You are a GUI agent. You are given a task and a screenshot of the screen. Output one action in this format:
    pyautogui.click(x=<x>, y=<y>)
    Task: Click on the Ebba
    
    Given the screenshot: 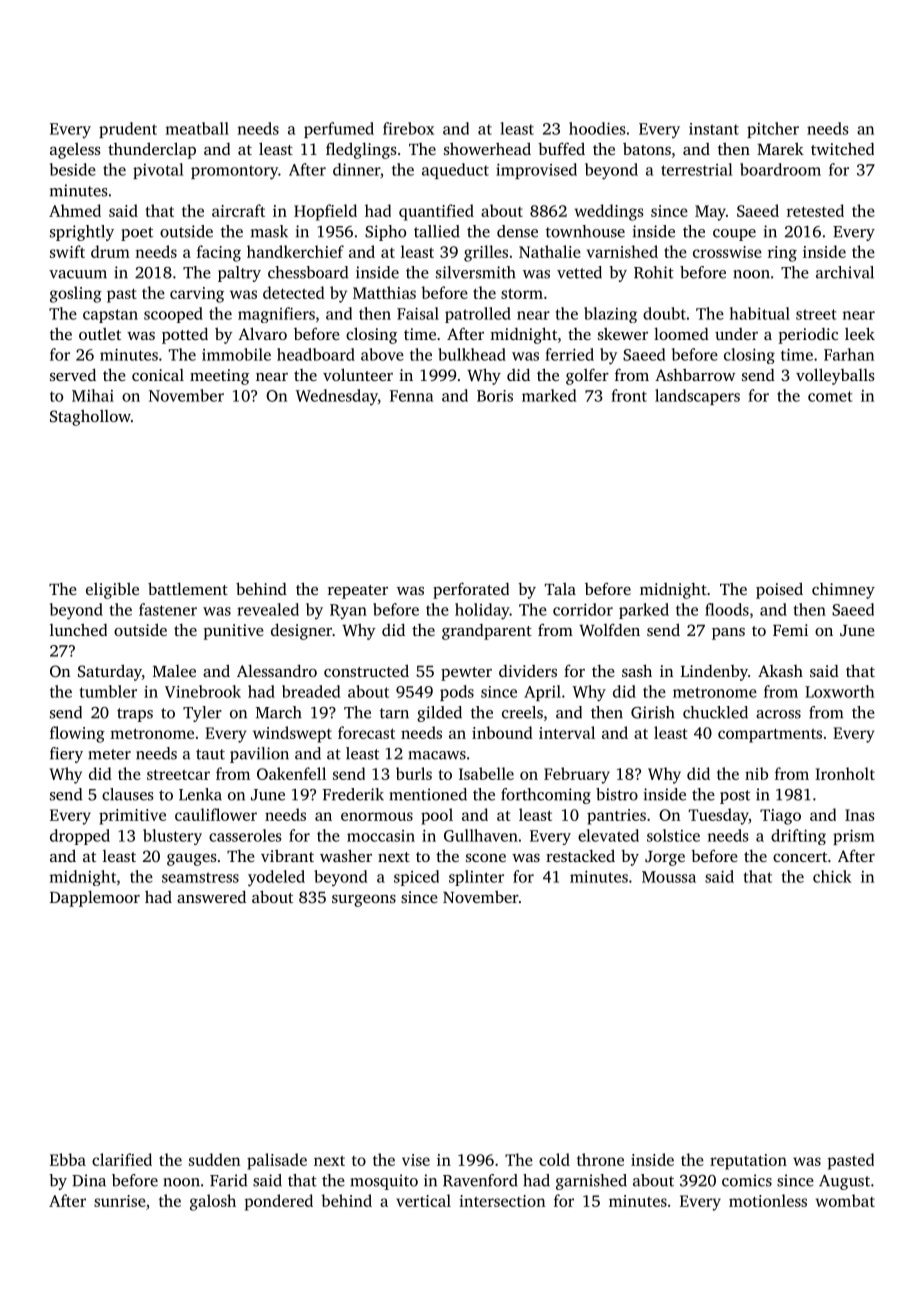 What is the action you would take?
    pyautogui.click(x=68, y=1159)
